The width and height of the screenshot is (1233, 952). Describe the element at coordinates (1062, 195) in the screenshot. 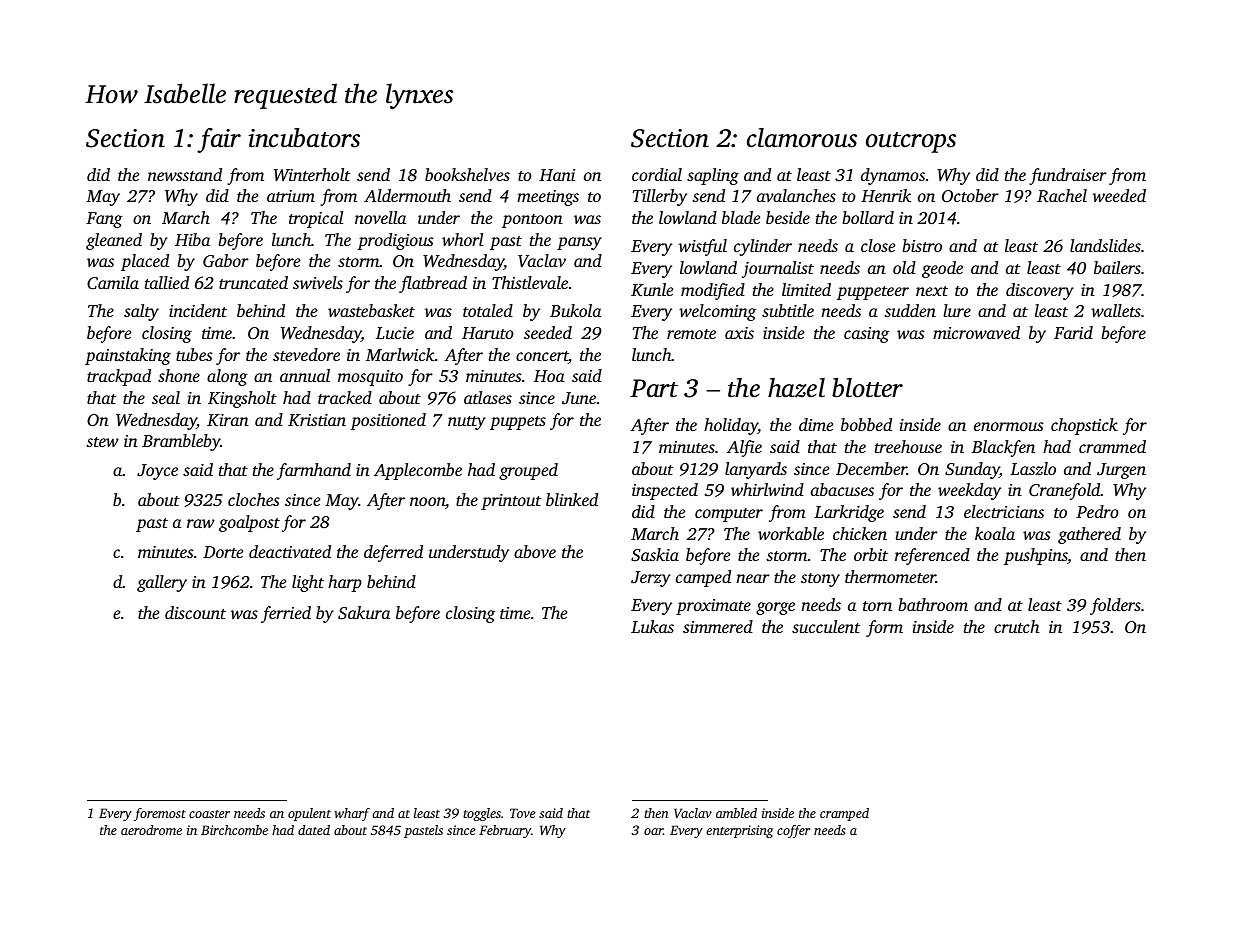

I see `Rachel` at that location.
